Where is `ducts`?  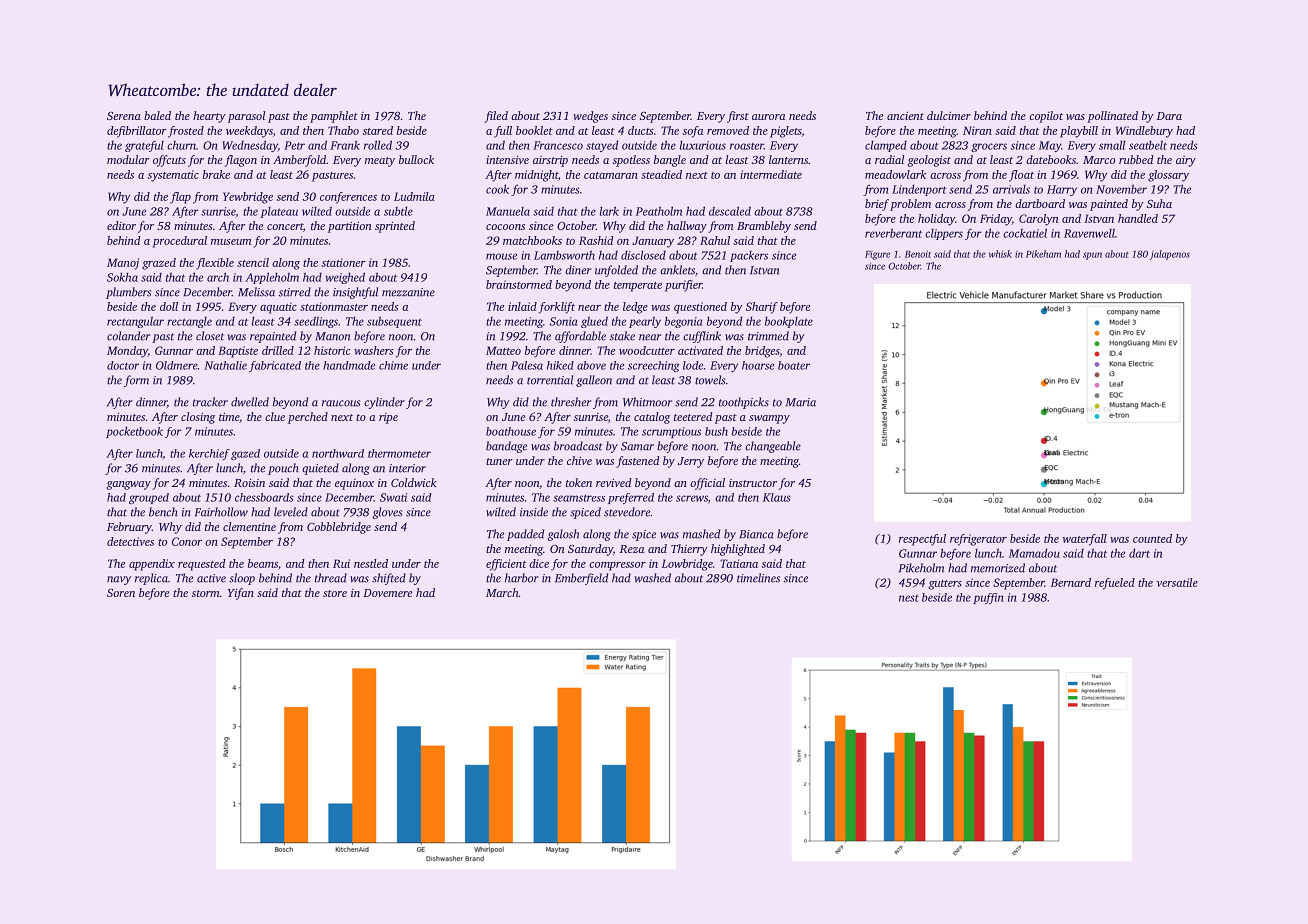 ducts is located at coordinates (641, 130).
